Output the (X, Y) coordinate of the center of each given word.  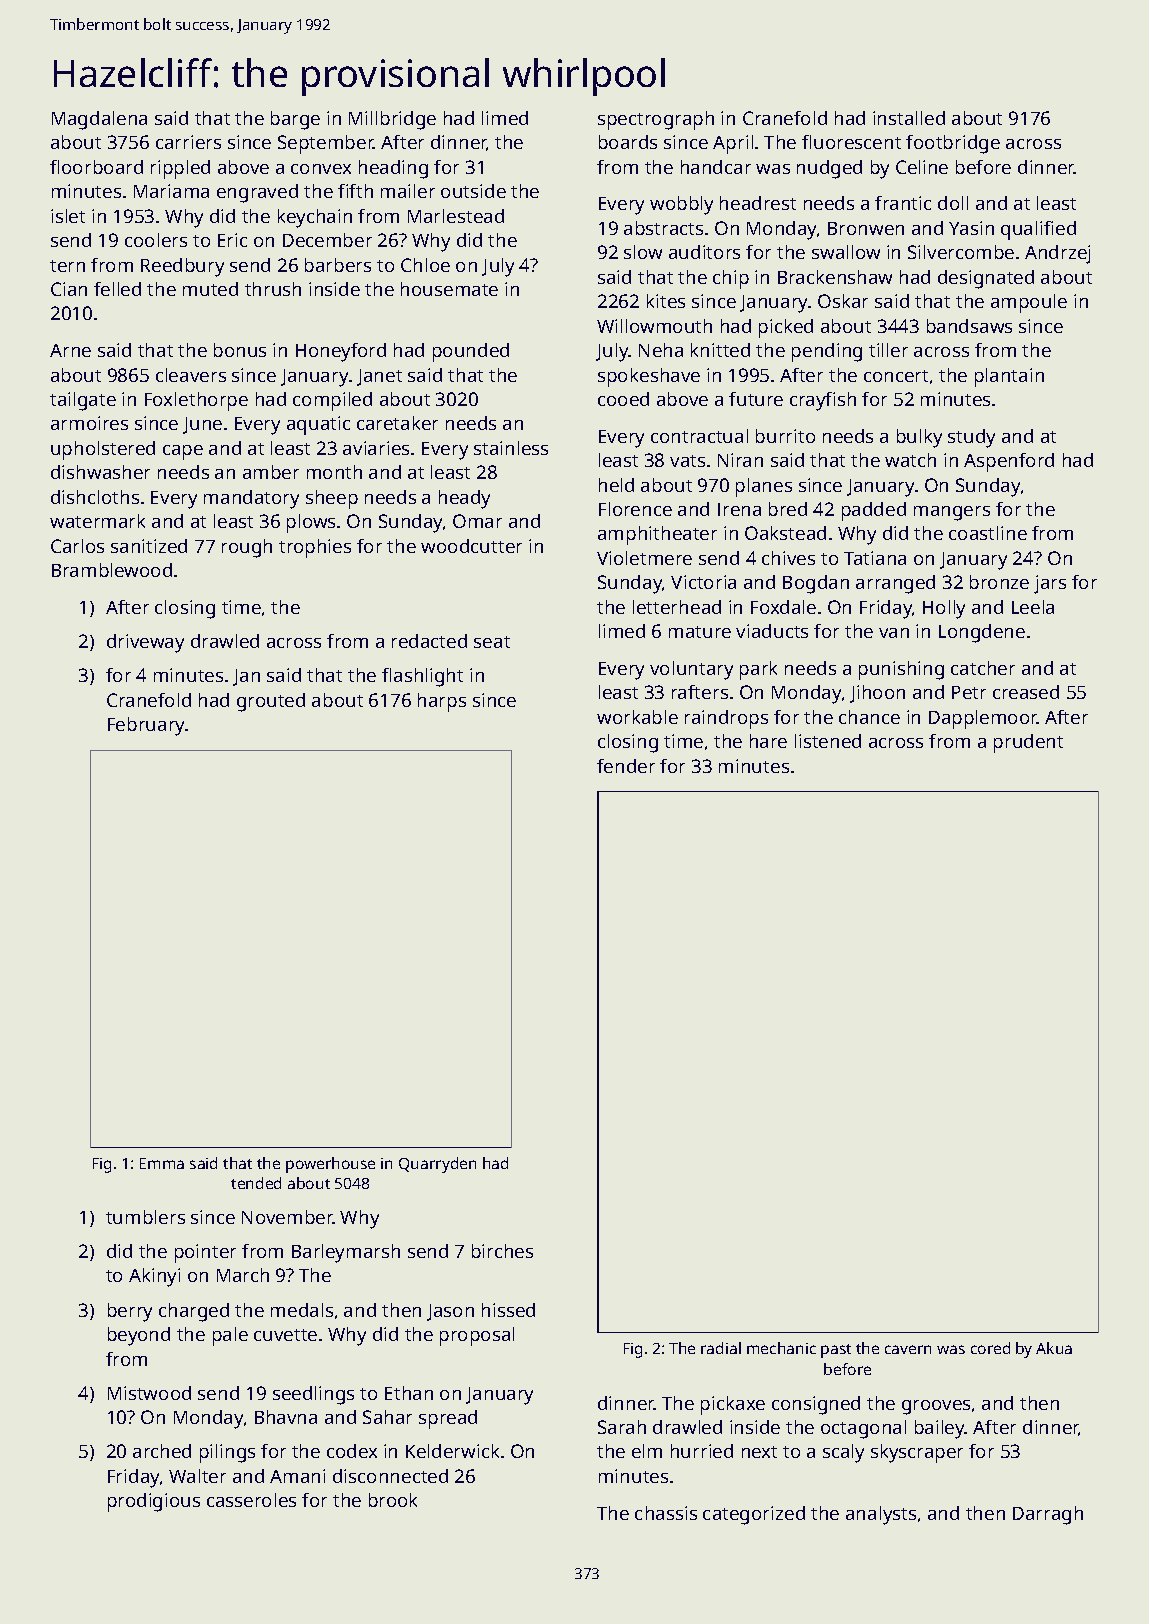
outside (473, 191)
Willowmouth (654, 326)
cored (990, 1348)
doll (953, 203)
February (147, 726)
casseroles (251, 1500)
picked (786, 328)
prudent (1028, 743)
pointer (205, 1253)
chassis (666, 1513)
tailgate (83, 401)
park (758, 670)
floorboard (96, 167)
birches (502, 1251)
